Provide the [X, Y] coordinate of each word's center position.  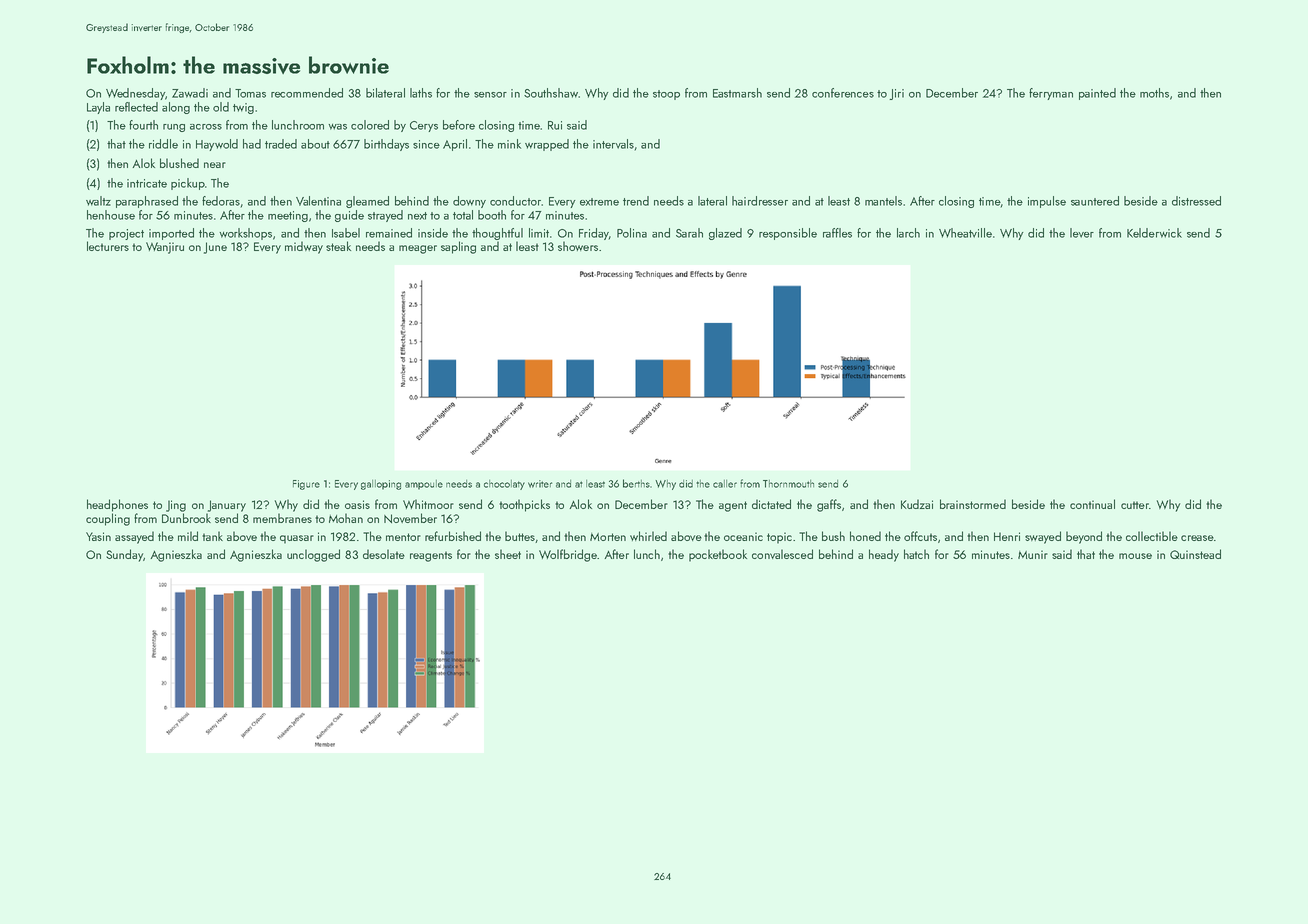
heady [884, 555]
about [315, 144]
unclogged [313, 555]
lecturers [108, 246]
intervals [613, 144]
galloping [381, 485]
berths [636, 483]
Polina [632, 233]
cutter [1135, 505]
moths [1154, 93]
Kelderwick [1154, 233]
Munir [1033, 554]
